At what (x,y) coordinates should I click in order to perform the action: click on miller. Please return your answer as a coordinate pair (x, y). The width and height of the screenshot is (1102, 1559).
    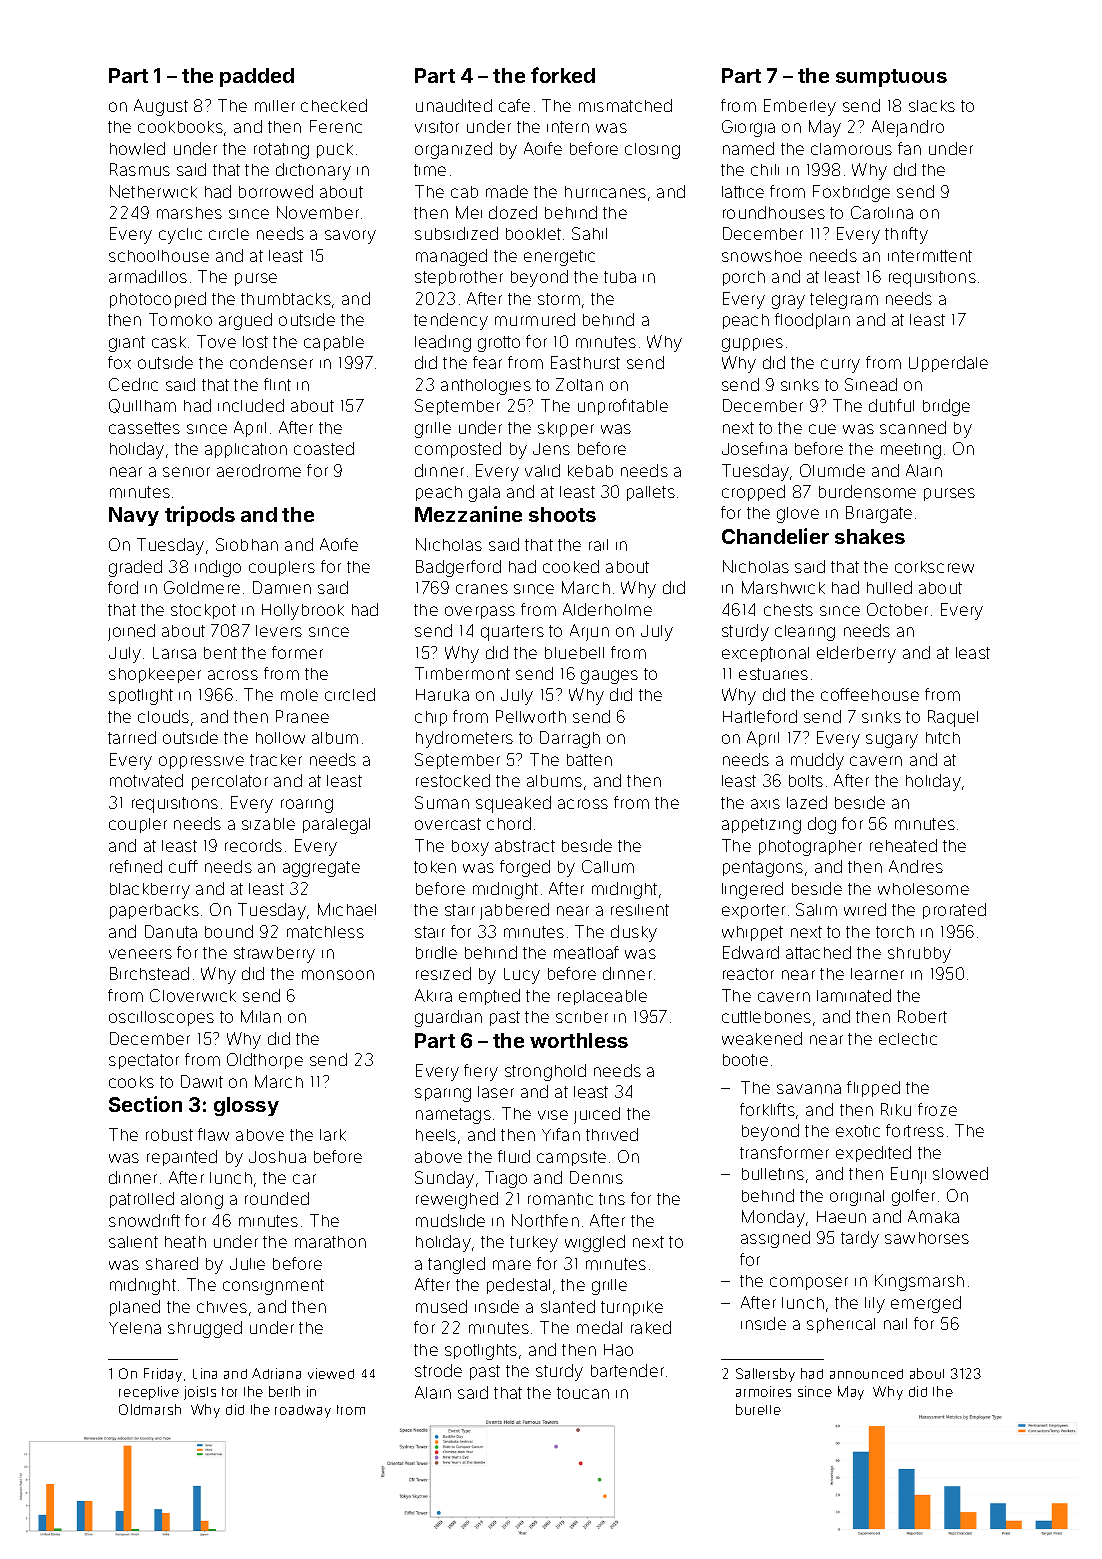
    Looking at the image, I should click on (275, 106).
